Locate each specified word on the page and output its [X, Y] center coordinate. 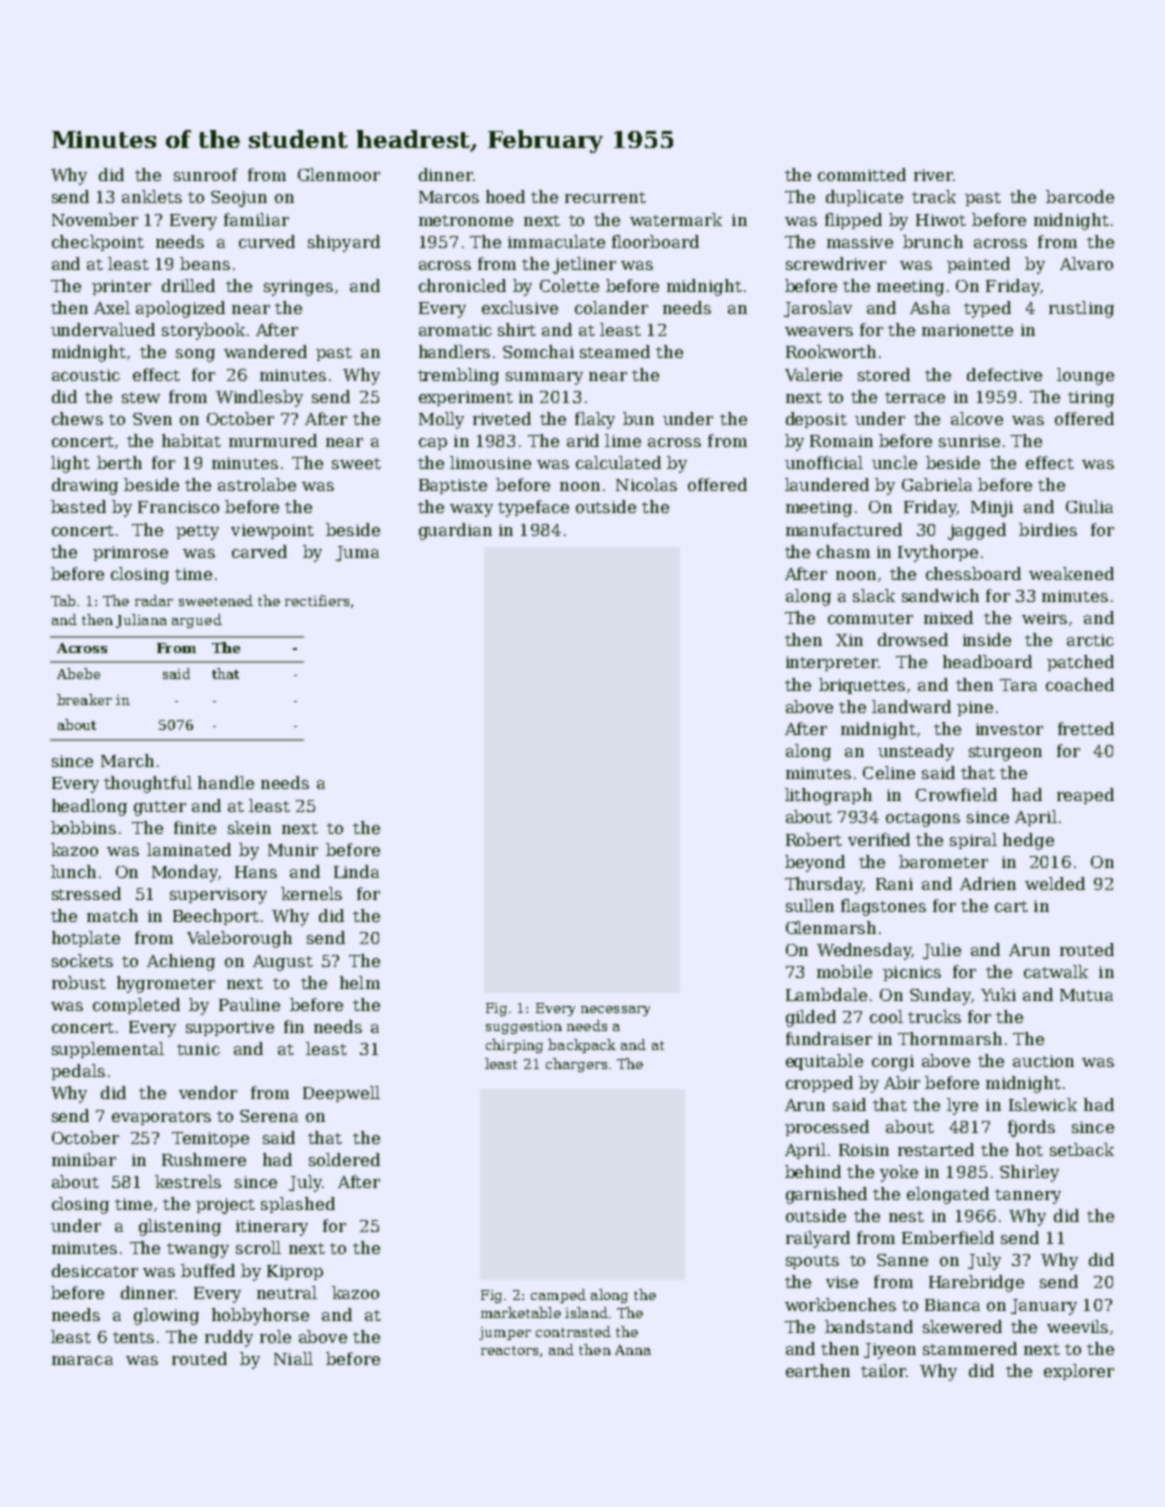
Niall [293, 1358]
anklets [152, 196]
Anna [633, 1350]
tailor [883, 1370]
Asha [930, 307]
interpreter [832, 663]
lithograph [828, 796]
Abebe [78, 673]
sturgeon [1005, 753]
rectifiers [317, 600]
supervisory [218, 896]
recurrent [605, 197]
